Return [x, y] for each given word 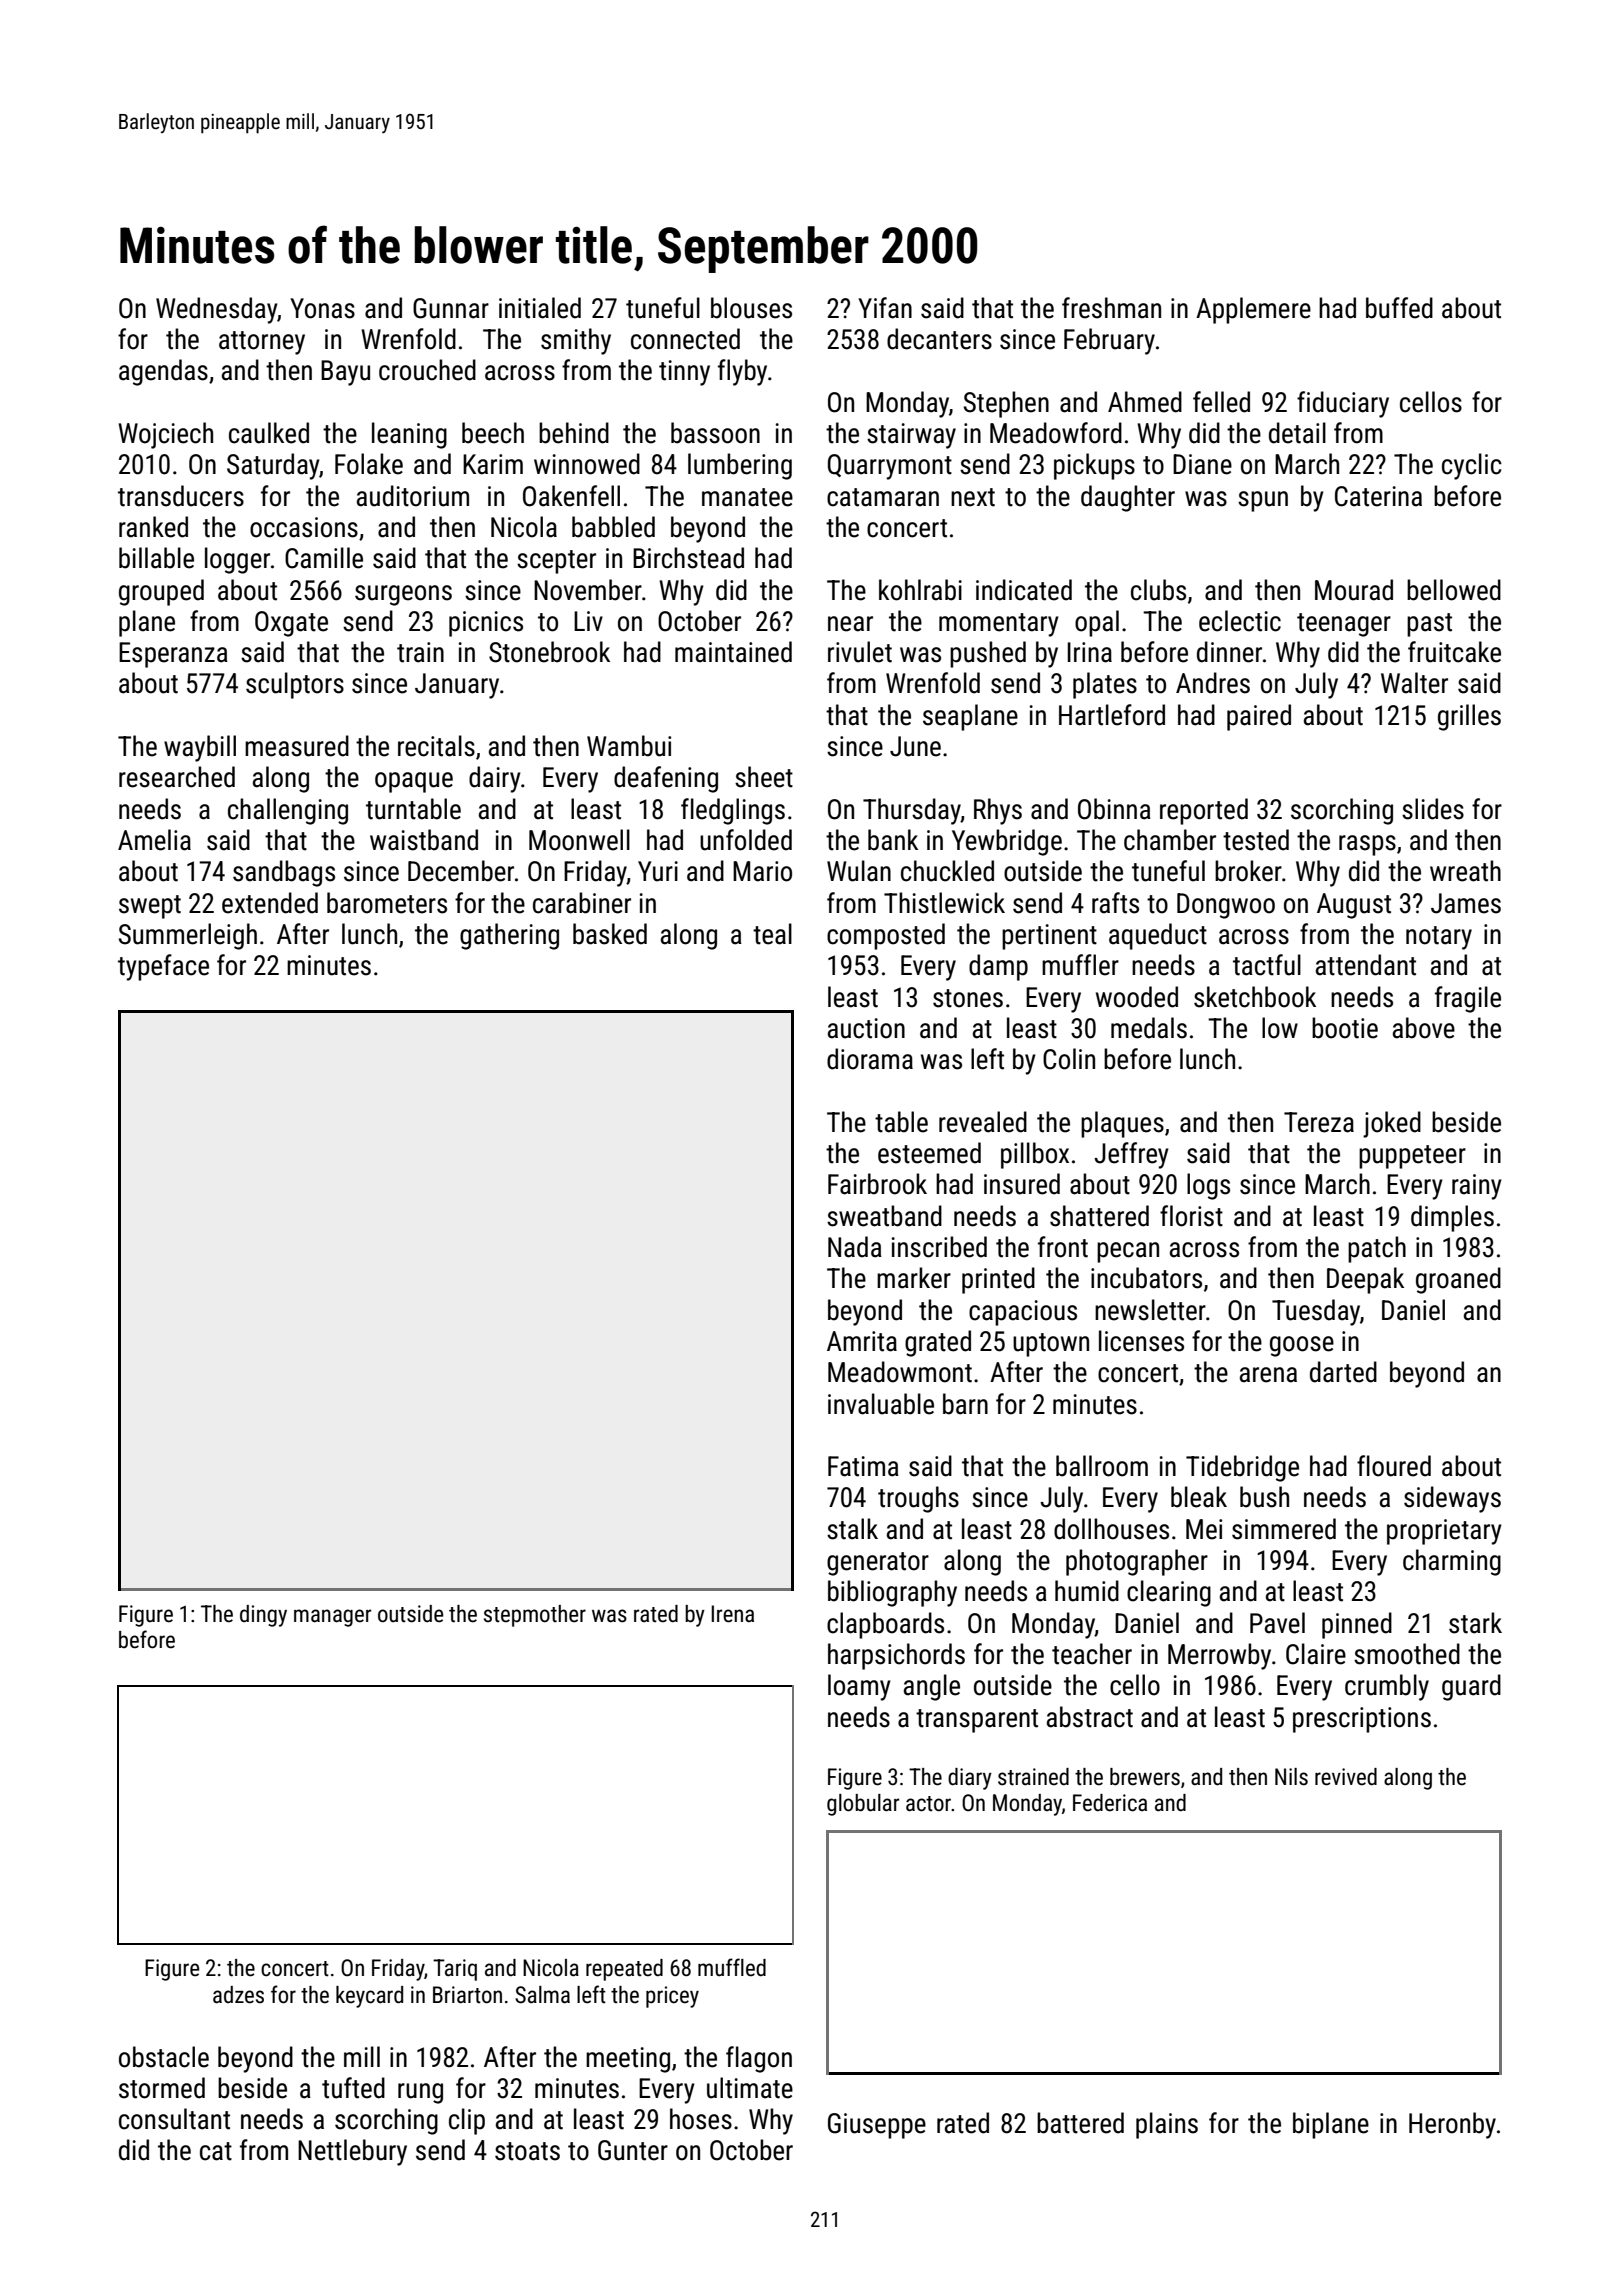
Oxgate [291, 624]
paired [1259, 717]
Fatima [863, 1466]
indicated [1024, 590]
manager [332, 1618]
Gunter [633, 2150]
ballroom [1102, 1466]
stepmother [535, 1616]
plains [1167, 2125]
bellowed [1454, 590]
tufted [353, 2088]
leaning [409, 435]
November [588, 590]
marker [914, 1278]
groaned [1458, 1280]
